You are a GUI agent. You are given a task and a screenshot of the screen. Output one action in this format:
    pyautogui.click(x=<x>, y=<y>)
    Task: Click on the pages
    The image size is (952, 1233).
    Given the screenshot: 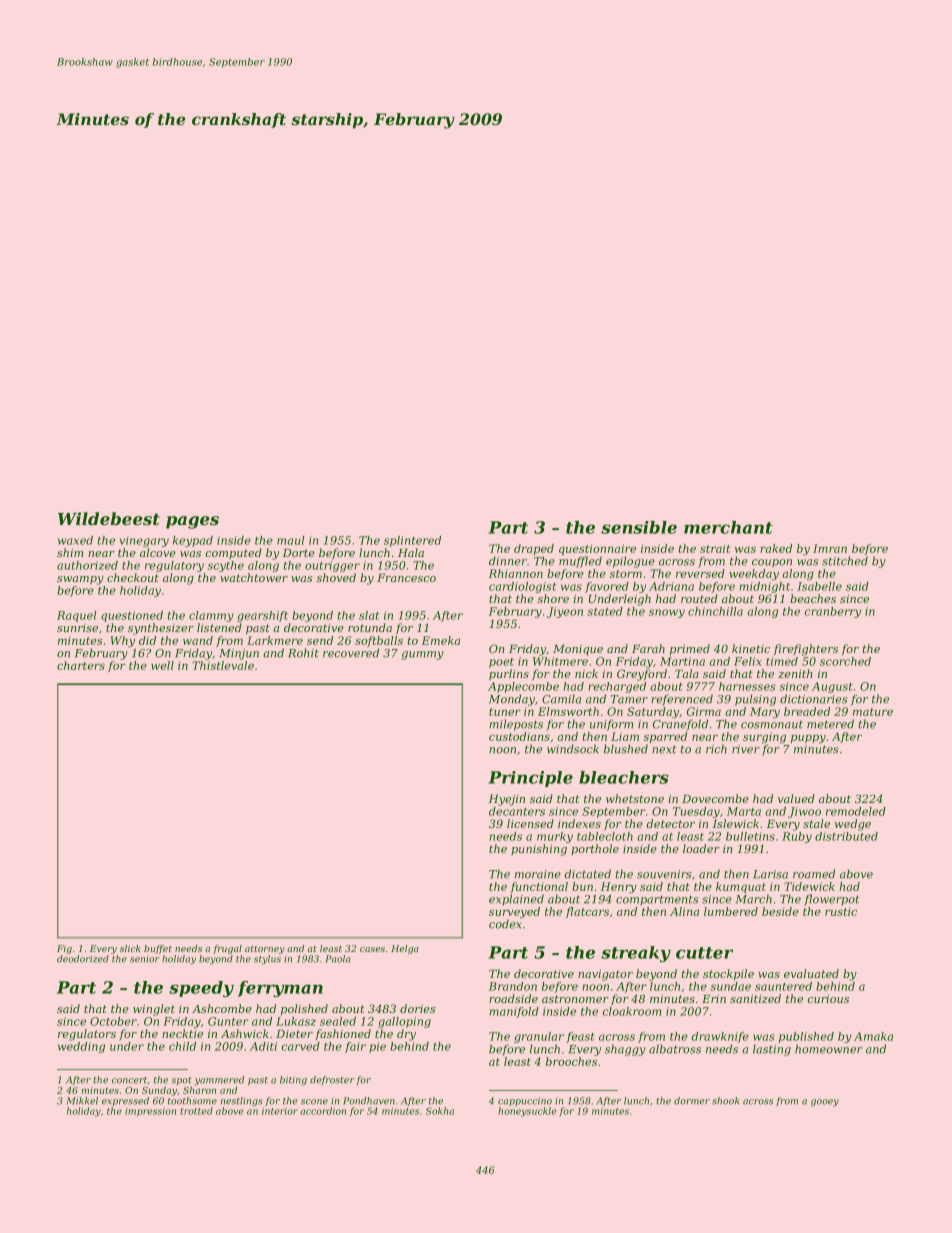 What is the action you would take?
    pyautogui.click(x=192, y=522)
